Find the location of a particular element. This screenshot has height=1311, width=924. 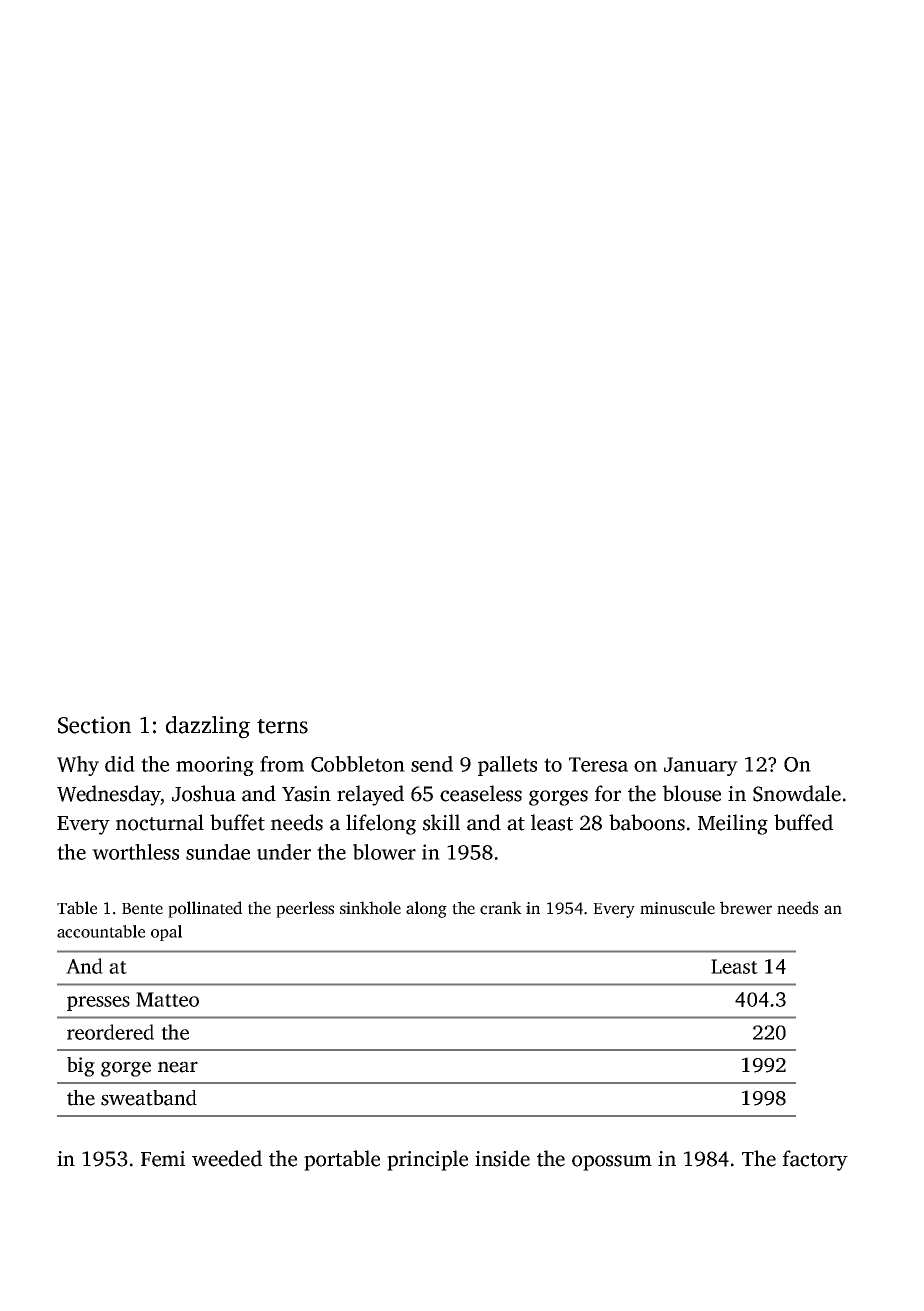

terns is located at coordinates (282, 726).
